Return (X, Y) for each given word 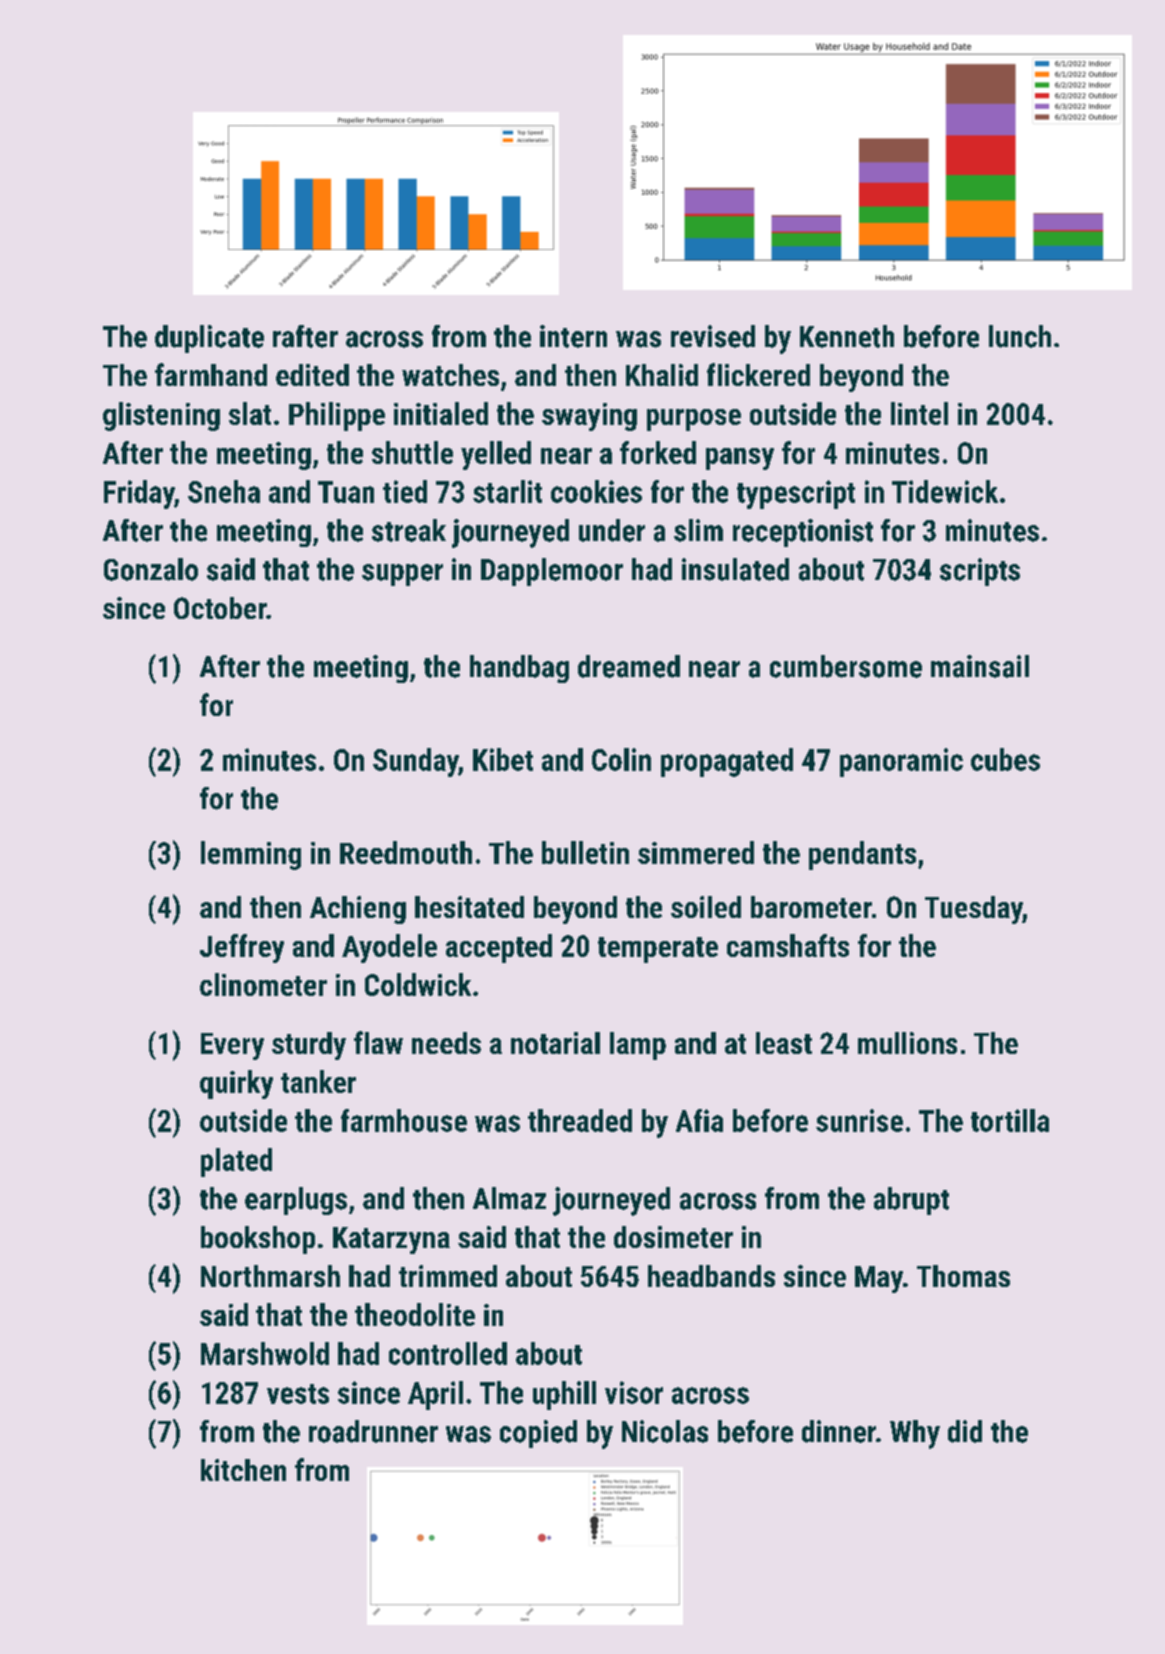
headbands (711, 1276)
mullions (907, 1043)
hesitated (469, 907)
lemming (251, 855)
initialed (441, 413)
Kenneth (847, 336)
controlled (448, 1353)
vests (298, 1394)
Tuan (346, 492)
